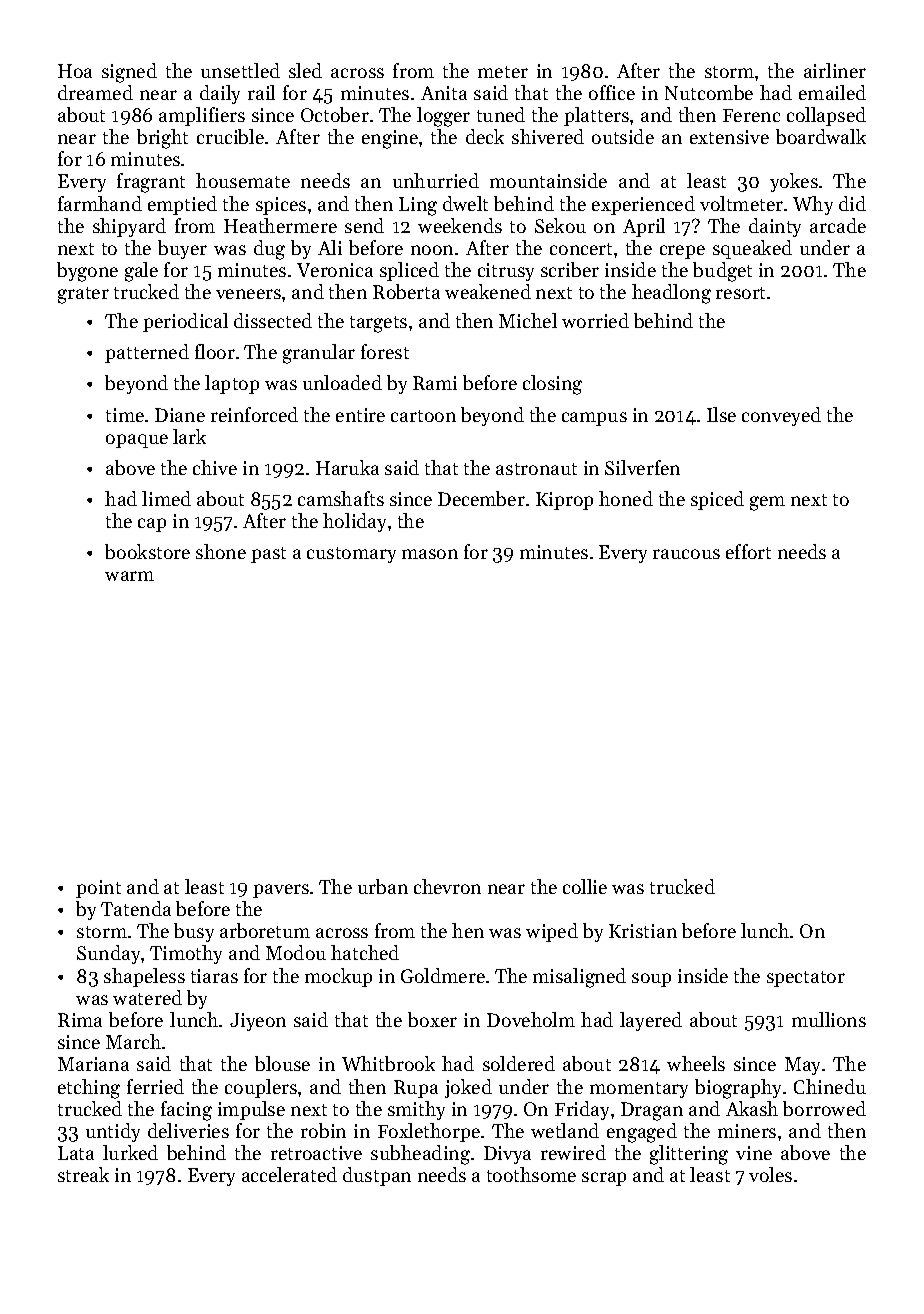 The width and height of the page is (924, 1314). I want to click on time, so click(125, 415).
